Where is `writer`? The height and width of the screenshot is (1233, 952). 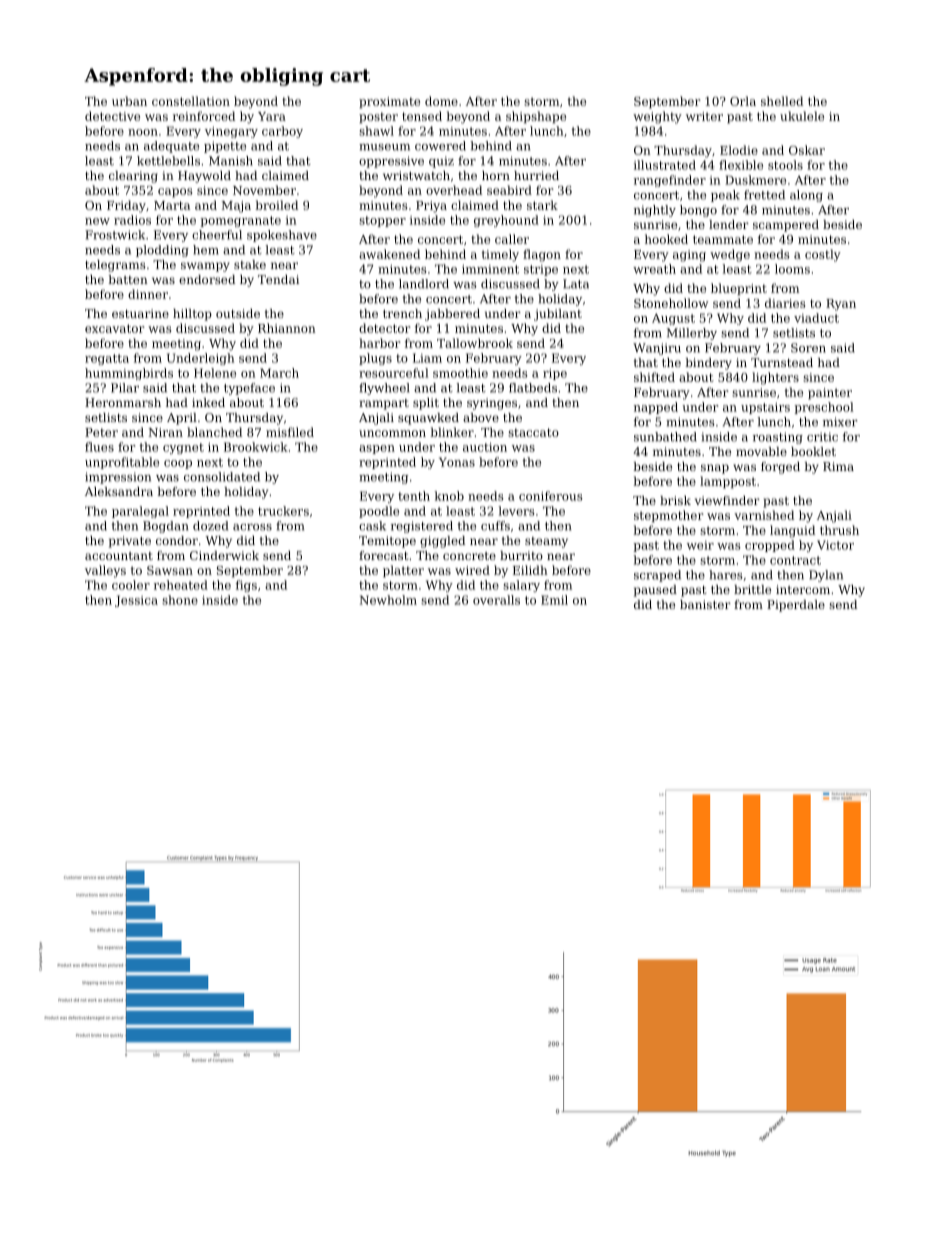
writer is located at coordinates (704, 116).
